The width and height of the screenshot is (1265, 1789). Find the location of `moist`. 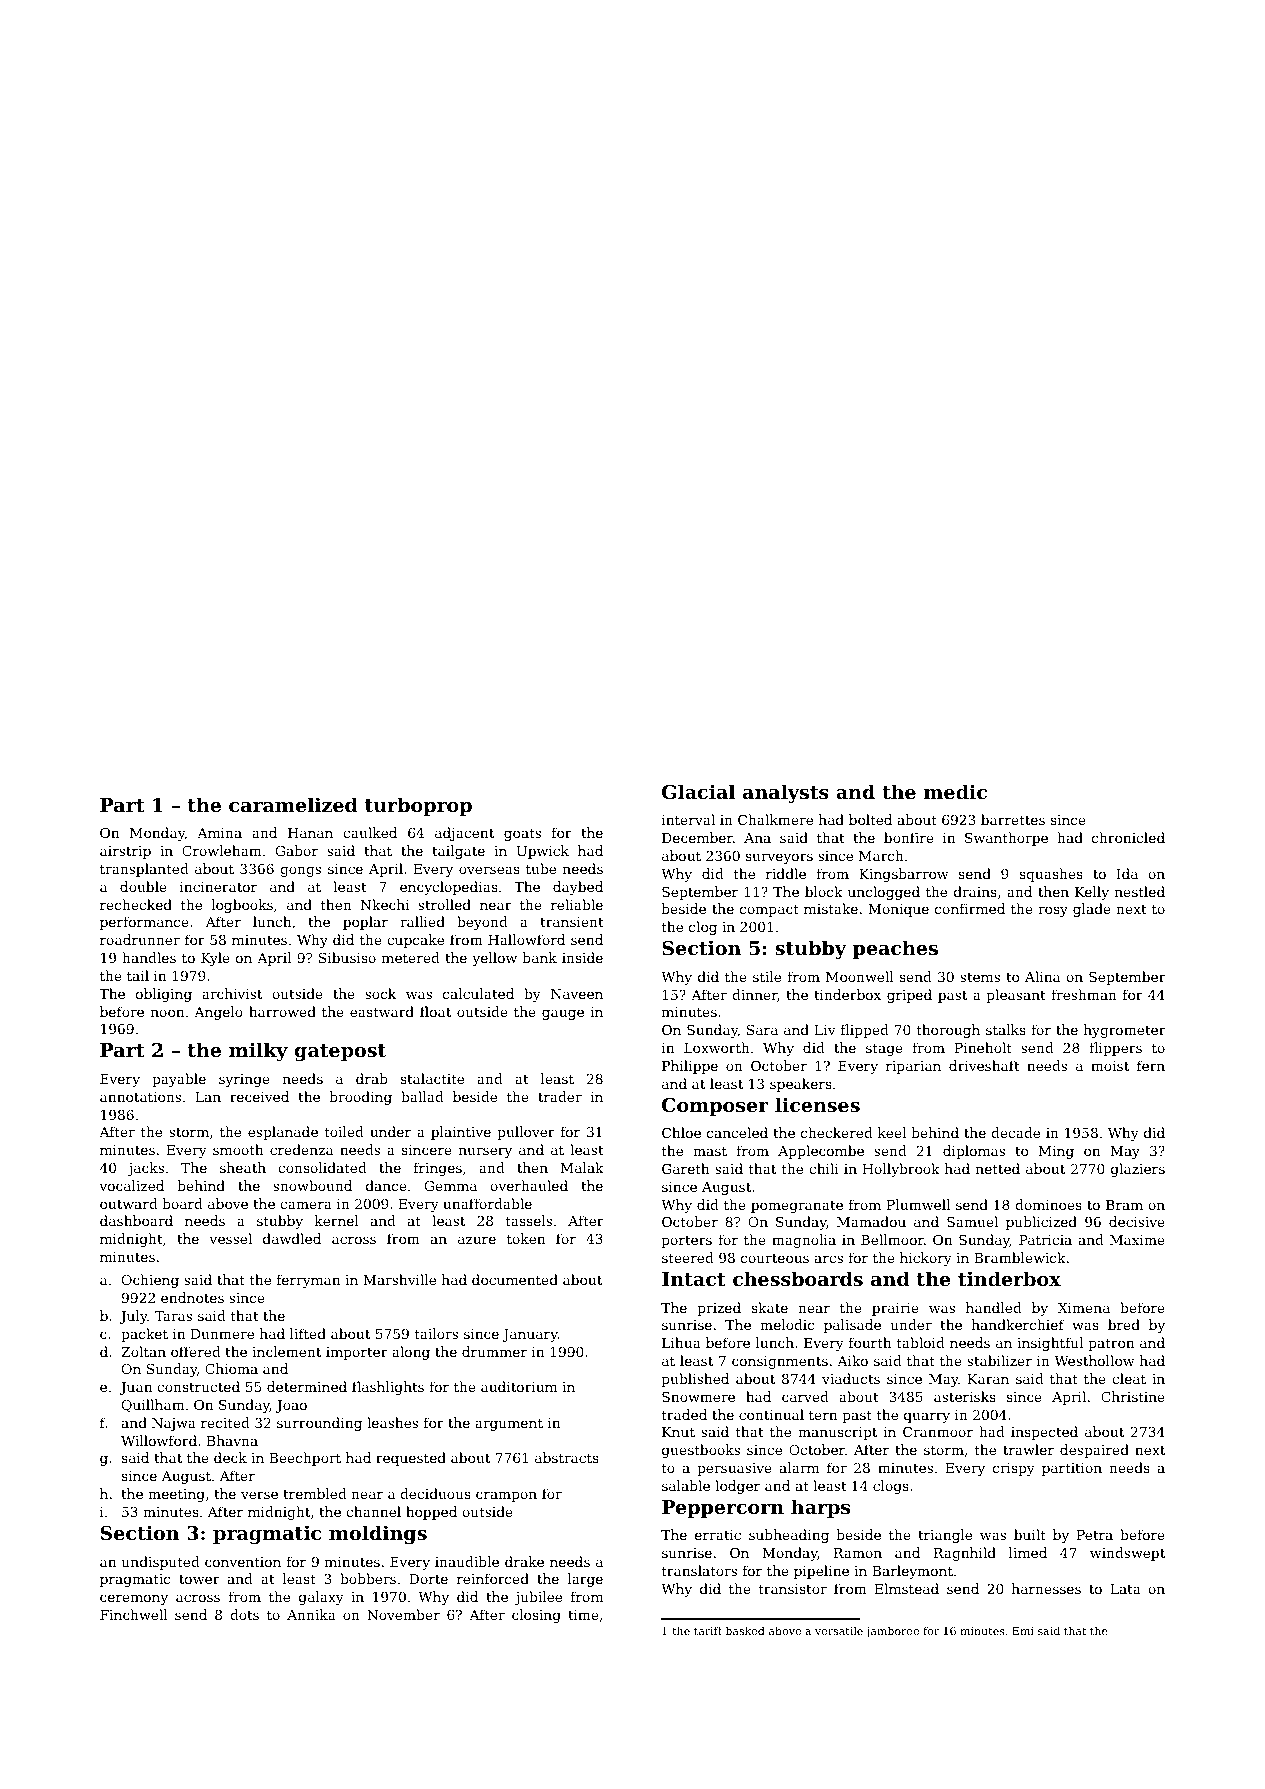

moist is located at coordinates (1110, 1066).
